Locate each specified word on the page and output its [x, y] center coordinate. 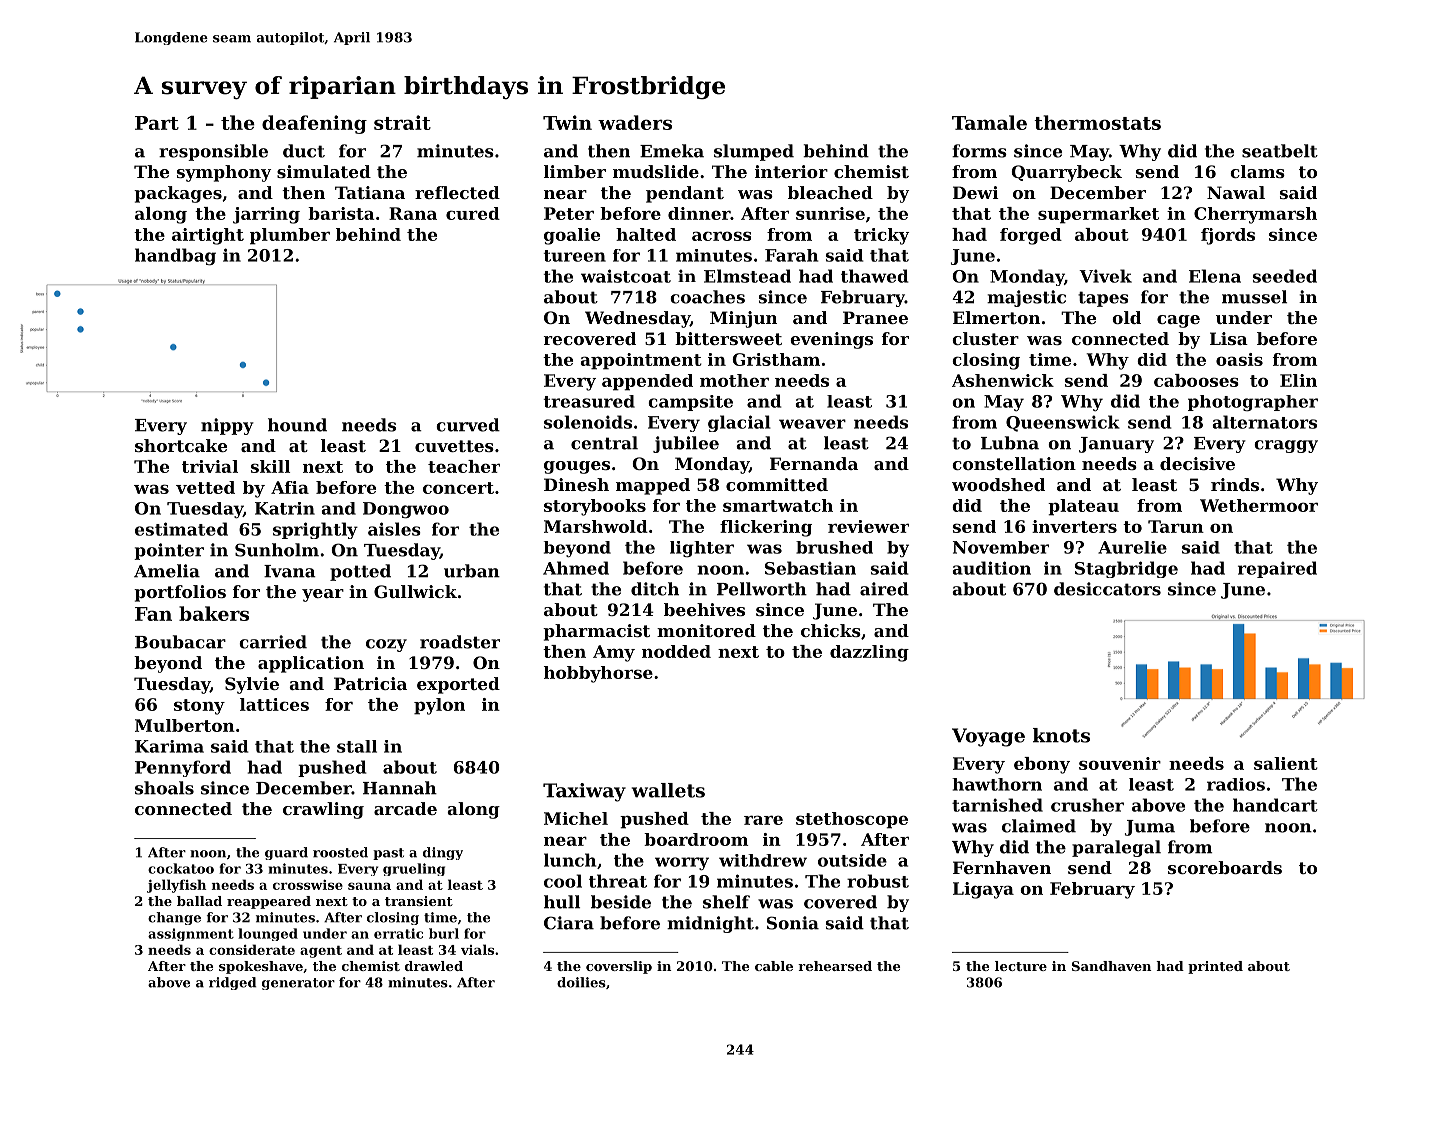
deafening [314, 124]
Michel [576, 818]
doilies [581, 982]
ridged [232, 983]
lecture [1021, 966]
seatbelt [1280, 151]
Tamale [989, 122]
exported [458, 685]
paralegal [1116, 848]
